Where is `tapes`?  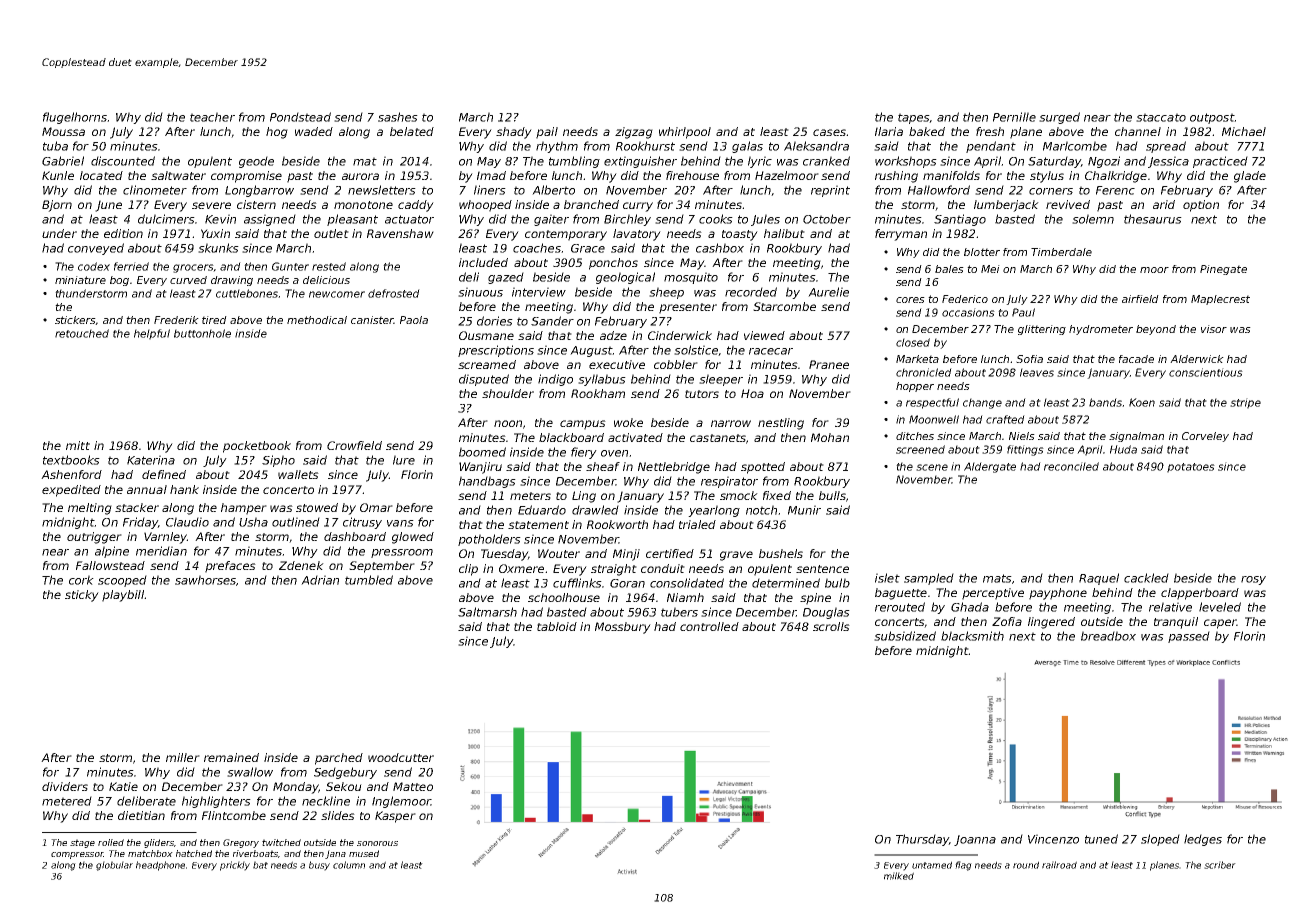 tapes is located at coordinates (914, 118).
